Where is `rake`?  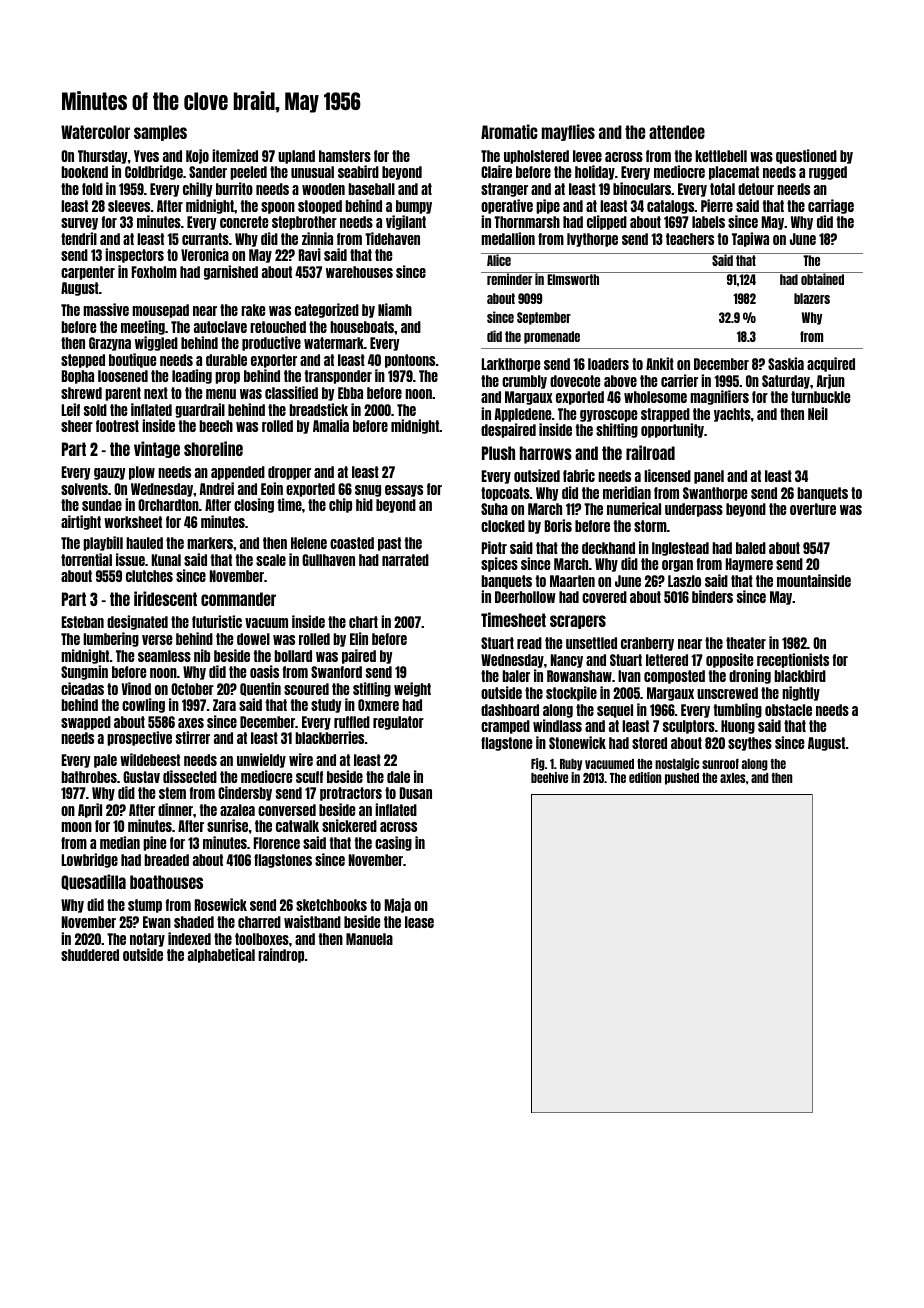
rake is located at coordinates (253, 310).
